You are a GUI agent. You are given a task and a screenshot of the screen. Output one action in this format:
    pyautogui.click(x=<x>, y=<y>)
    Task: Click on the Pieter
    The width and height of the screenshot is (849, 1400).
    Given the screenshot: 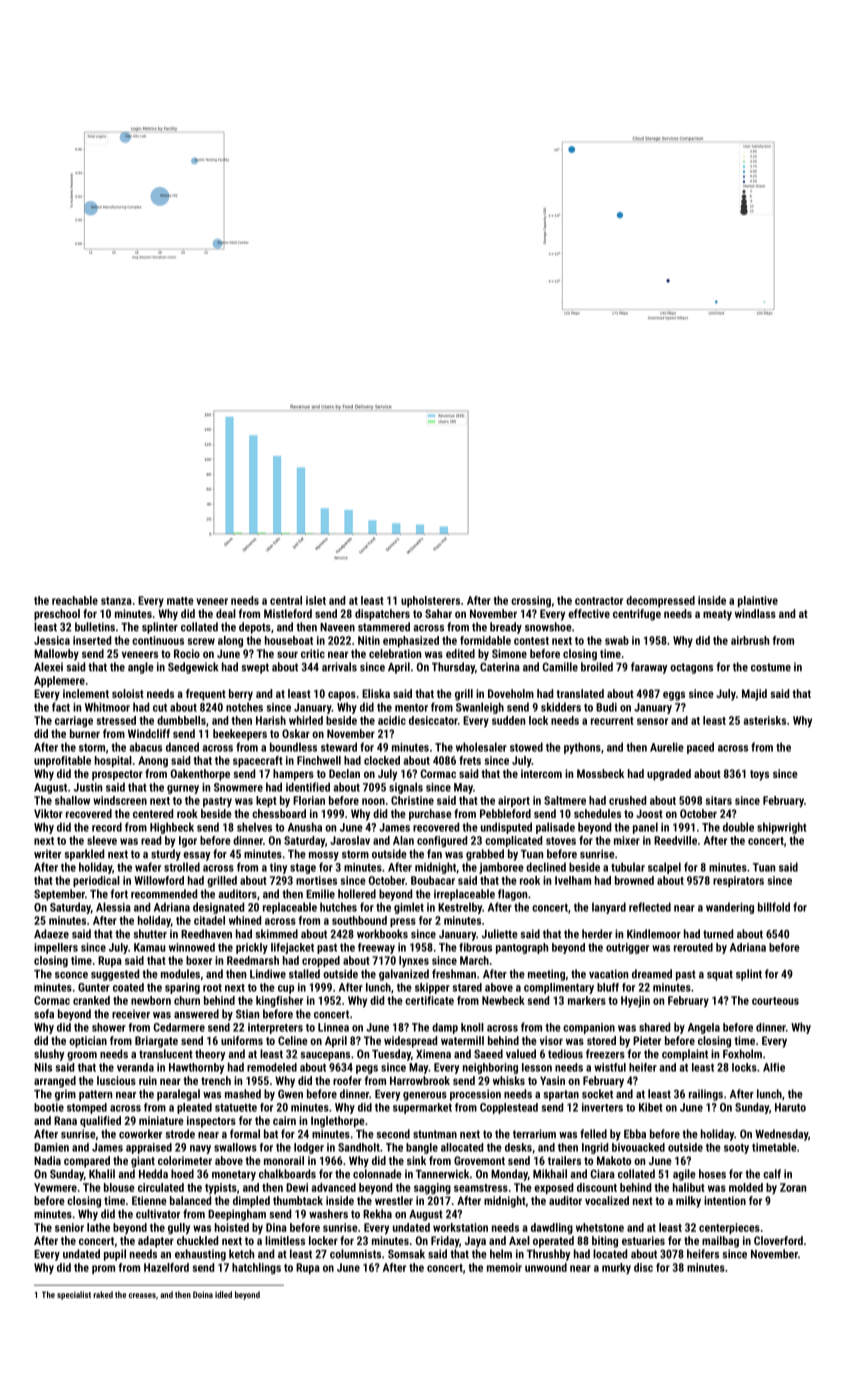 What is the action you would take?
    pyautogui.click(x=647, y=1040)
